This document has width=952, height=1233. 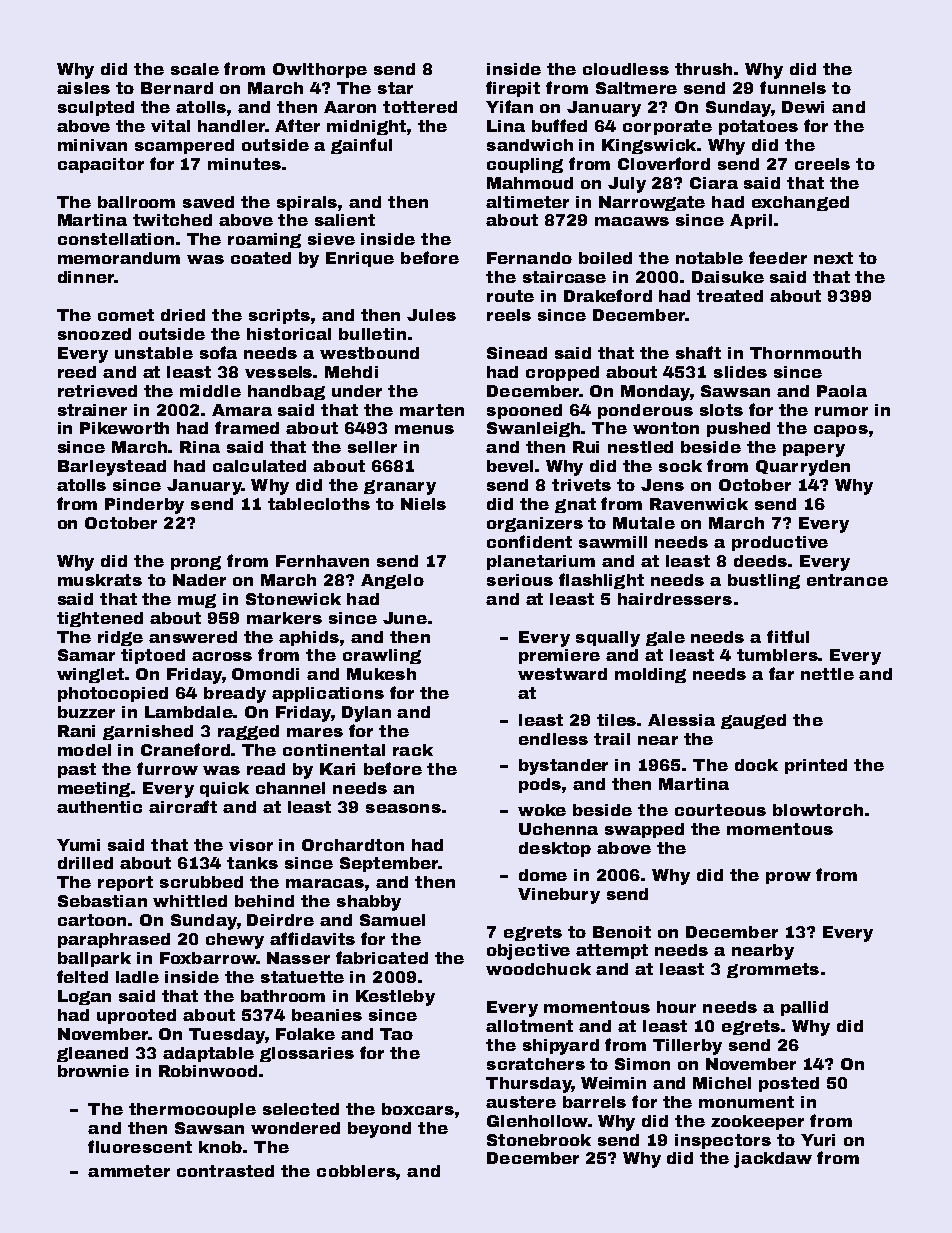 I want to click on Fernhaven, so click(x=322, y=561).
